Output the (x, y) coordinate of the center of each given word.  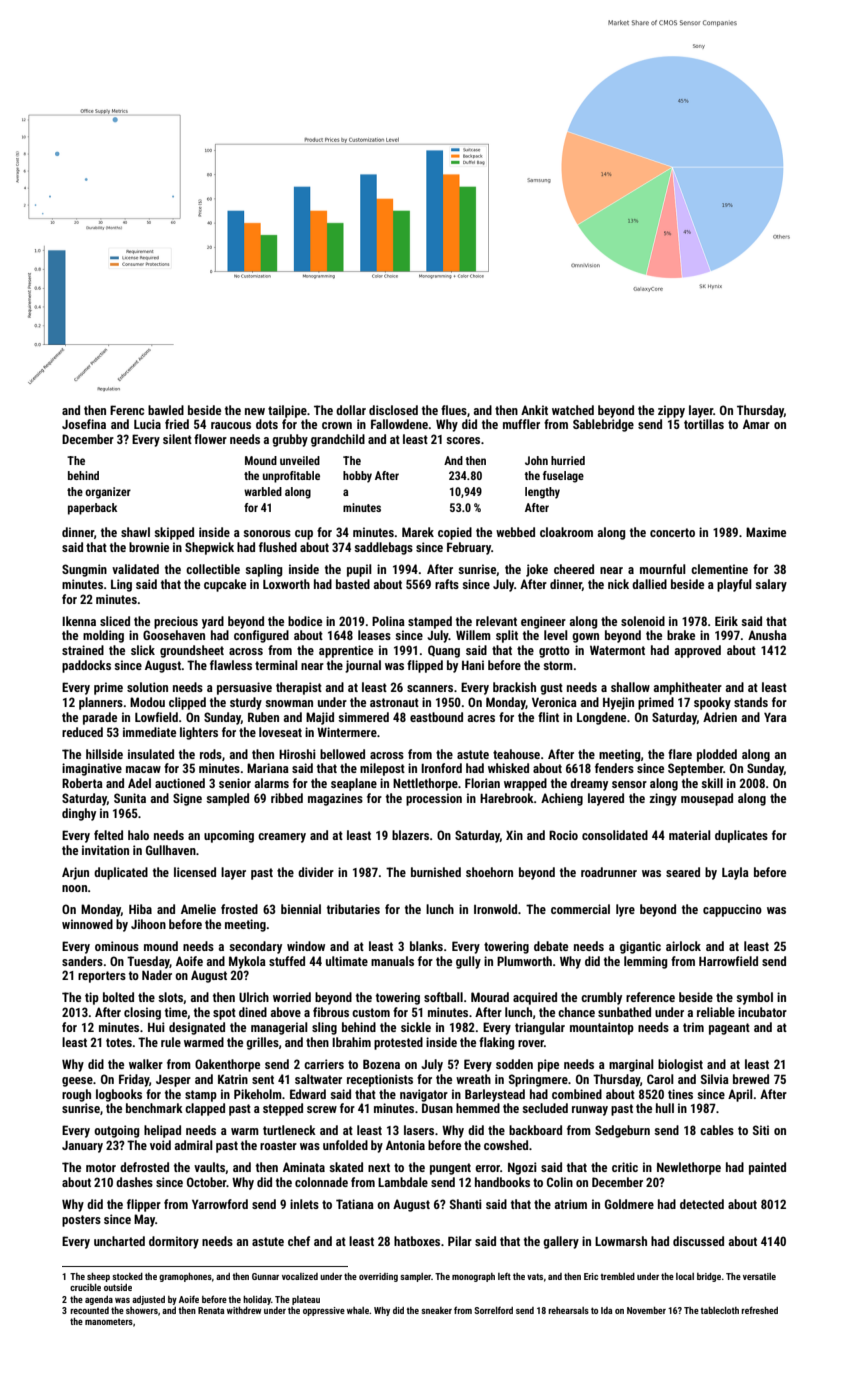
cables (717, 1130)
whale (358, 1310)
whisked (508, 768)
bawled (166, 410)
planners (101, 703)
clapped (205, 1109)
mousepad (707, 799)
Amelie (198, 909)
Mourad (490, 997)
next (379, 1167)
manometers (109, 1322)
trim (693, 1027)
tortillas (704, 424)
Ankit (534, 410)
